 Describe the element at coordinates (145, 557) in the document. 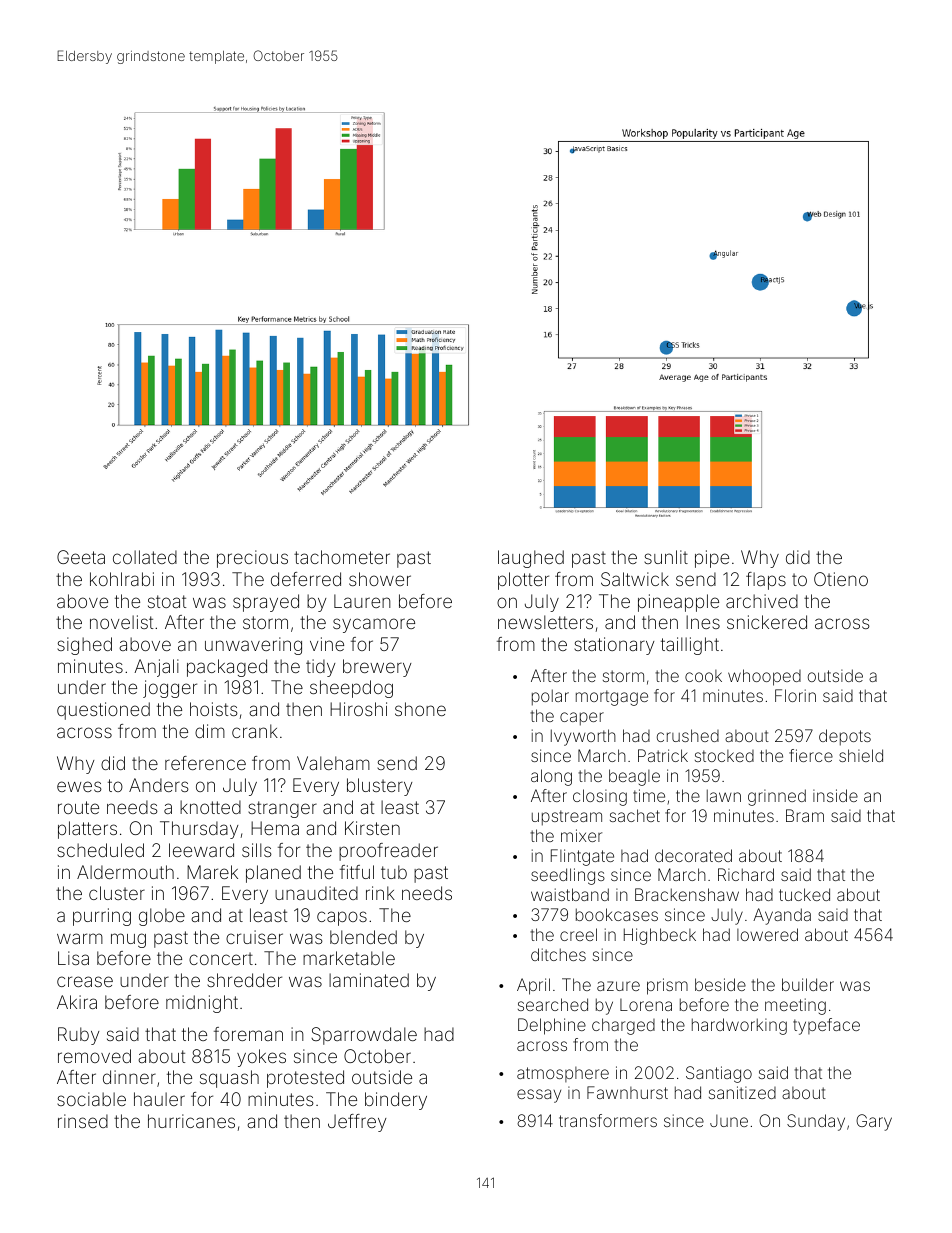

I see `collated` at that location.
